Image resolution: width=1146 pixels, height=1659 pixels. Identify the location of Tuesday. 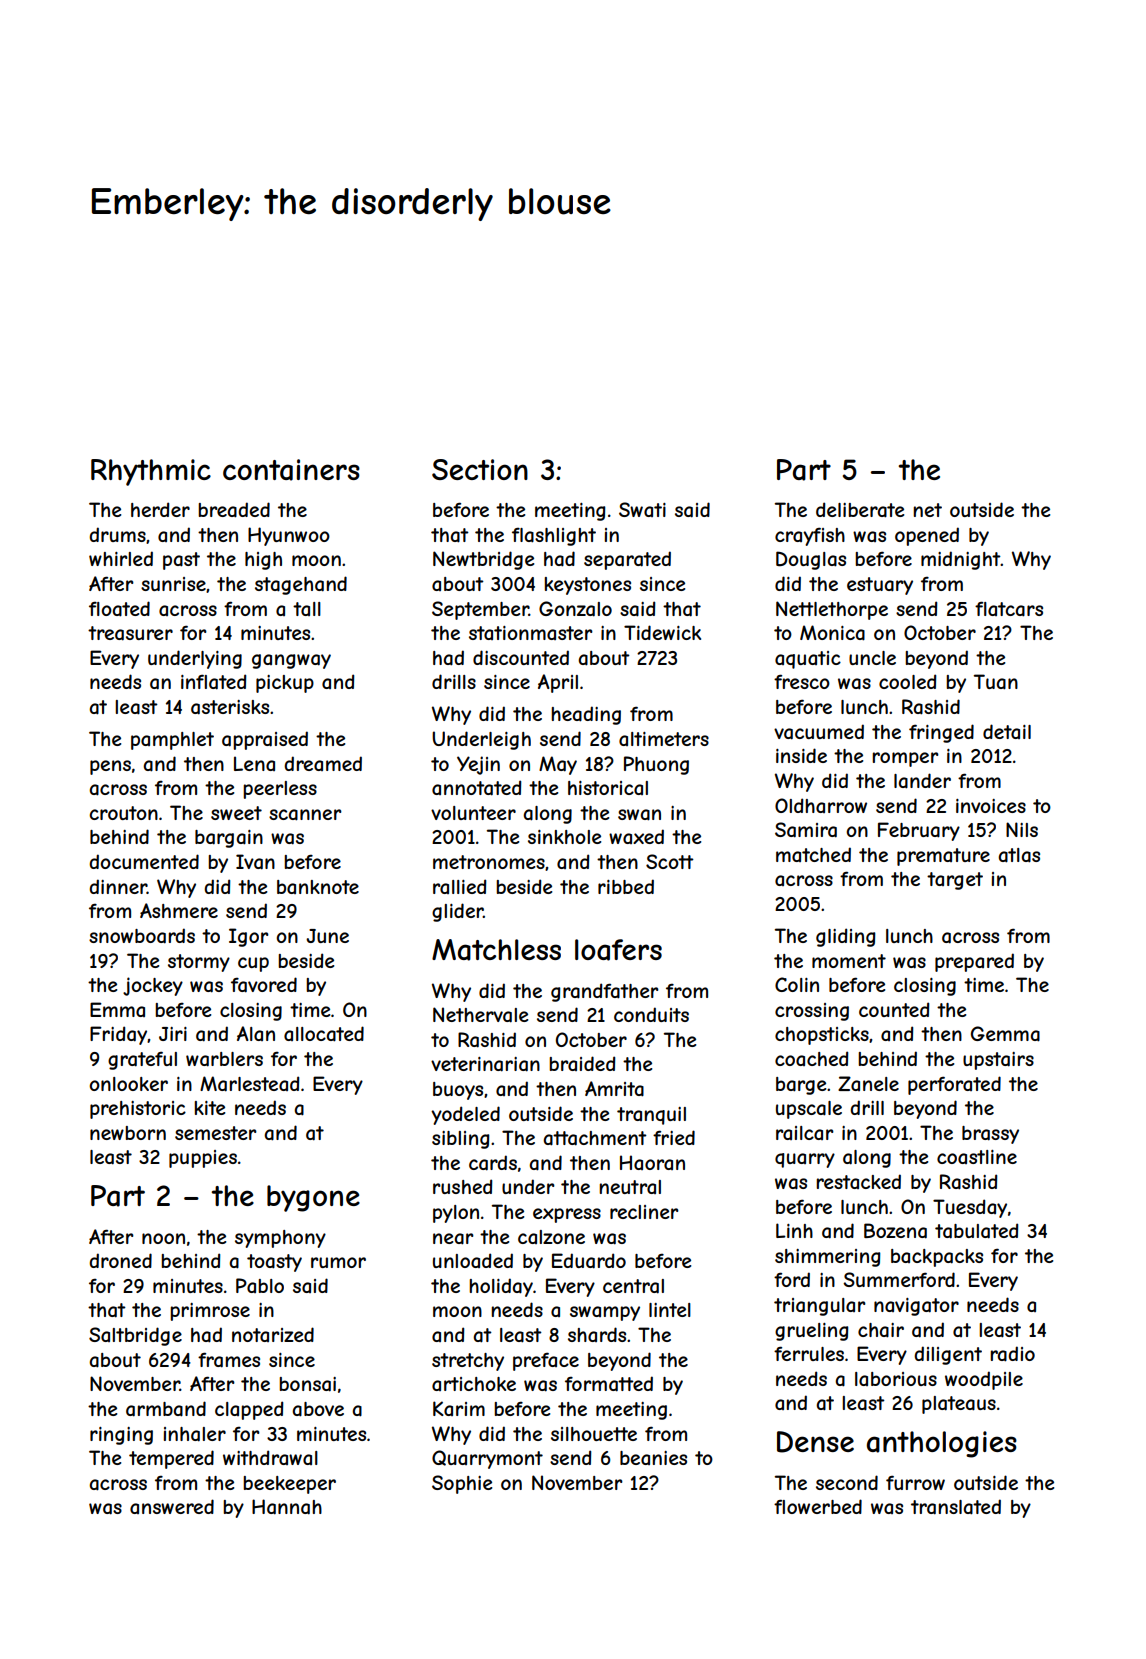
(970, 1208).
